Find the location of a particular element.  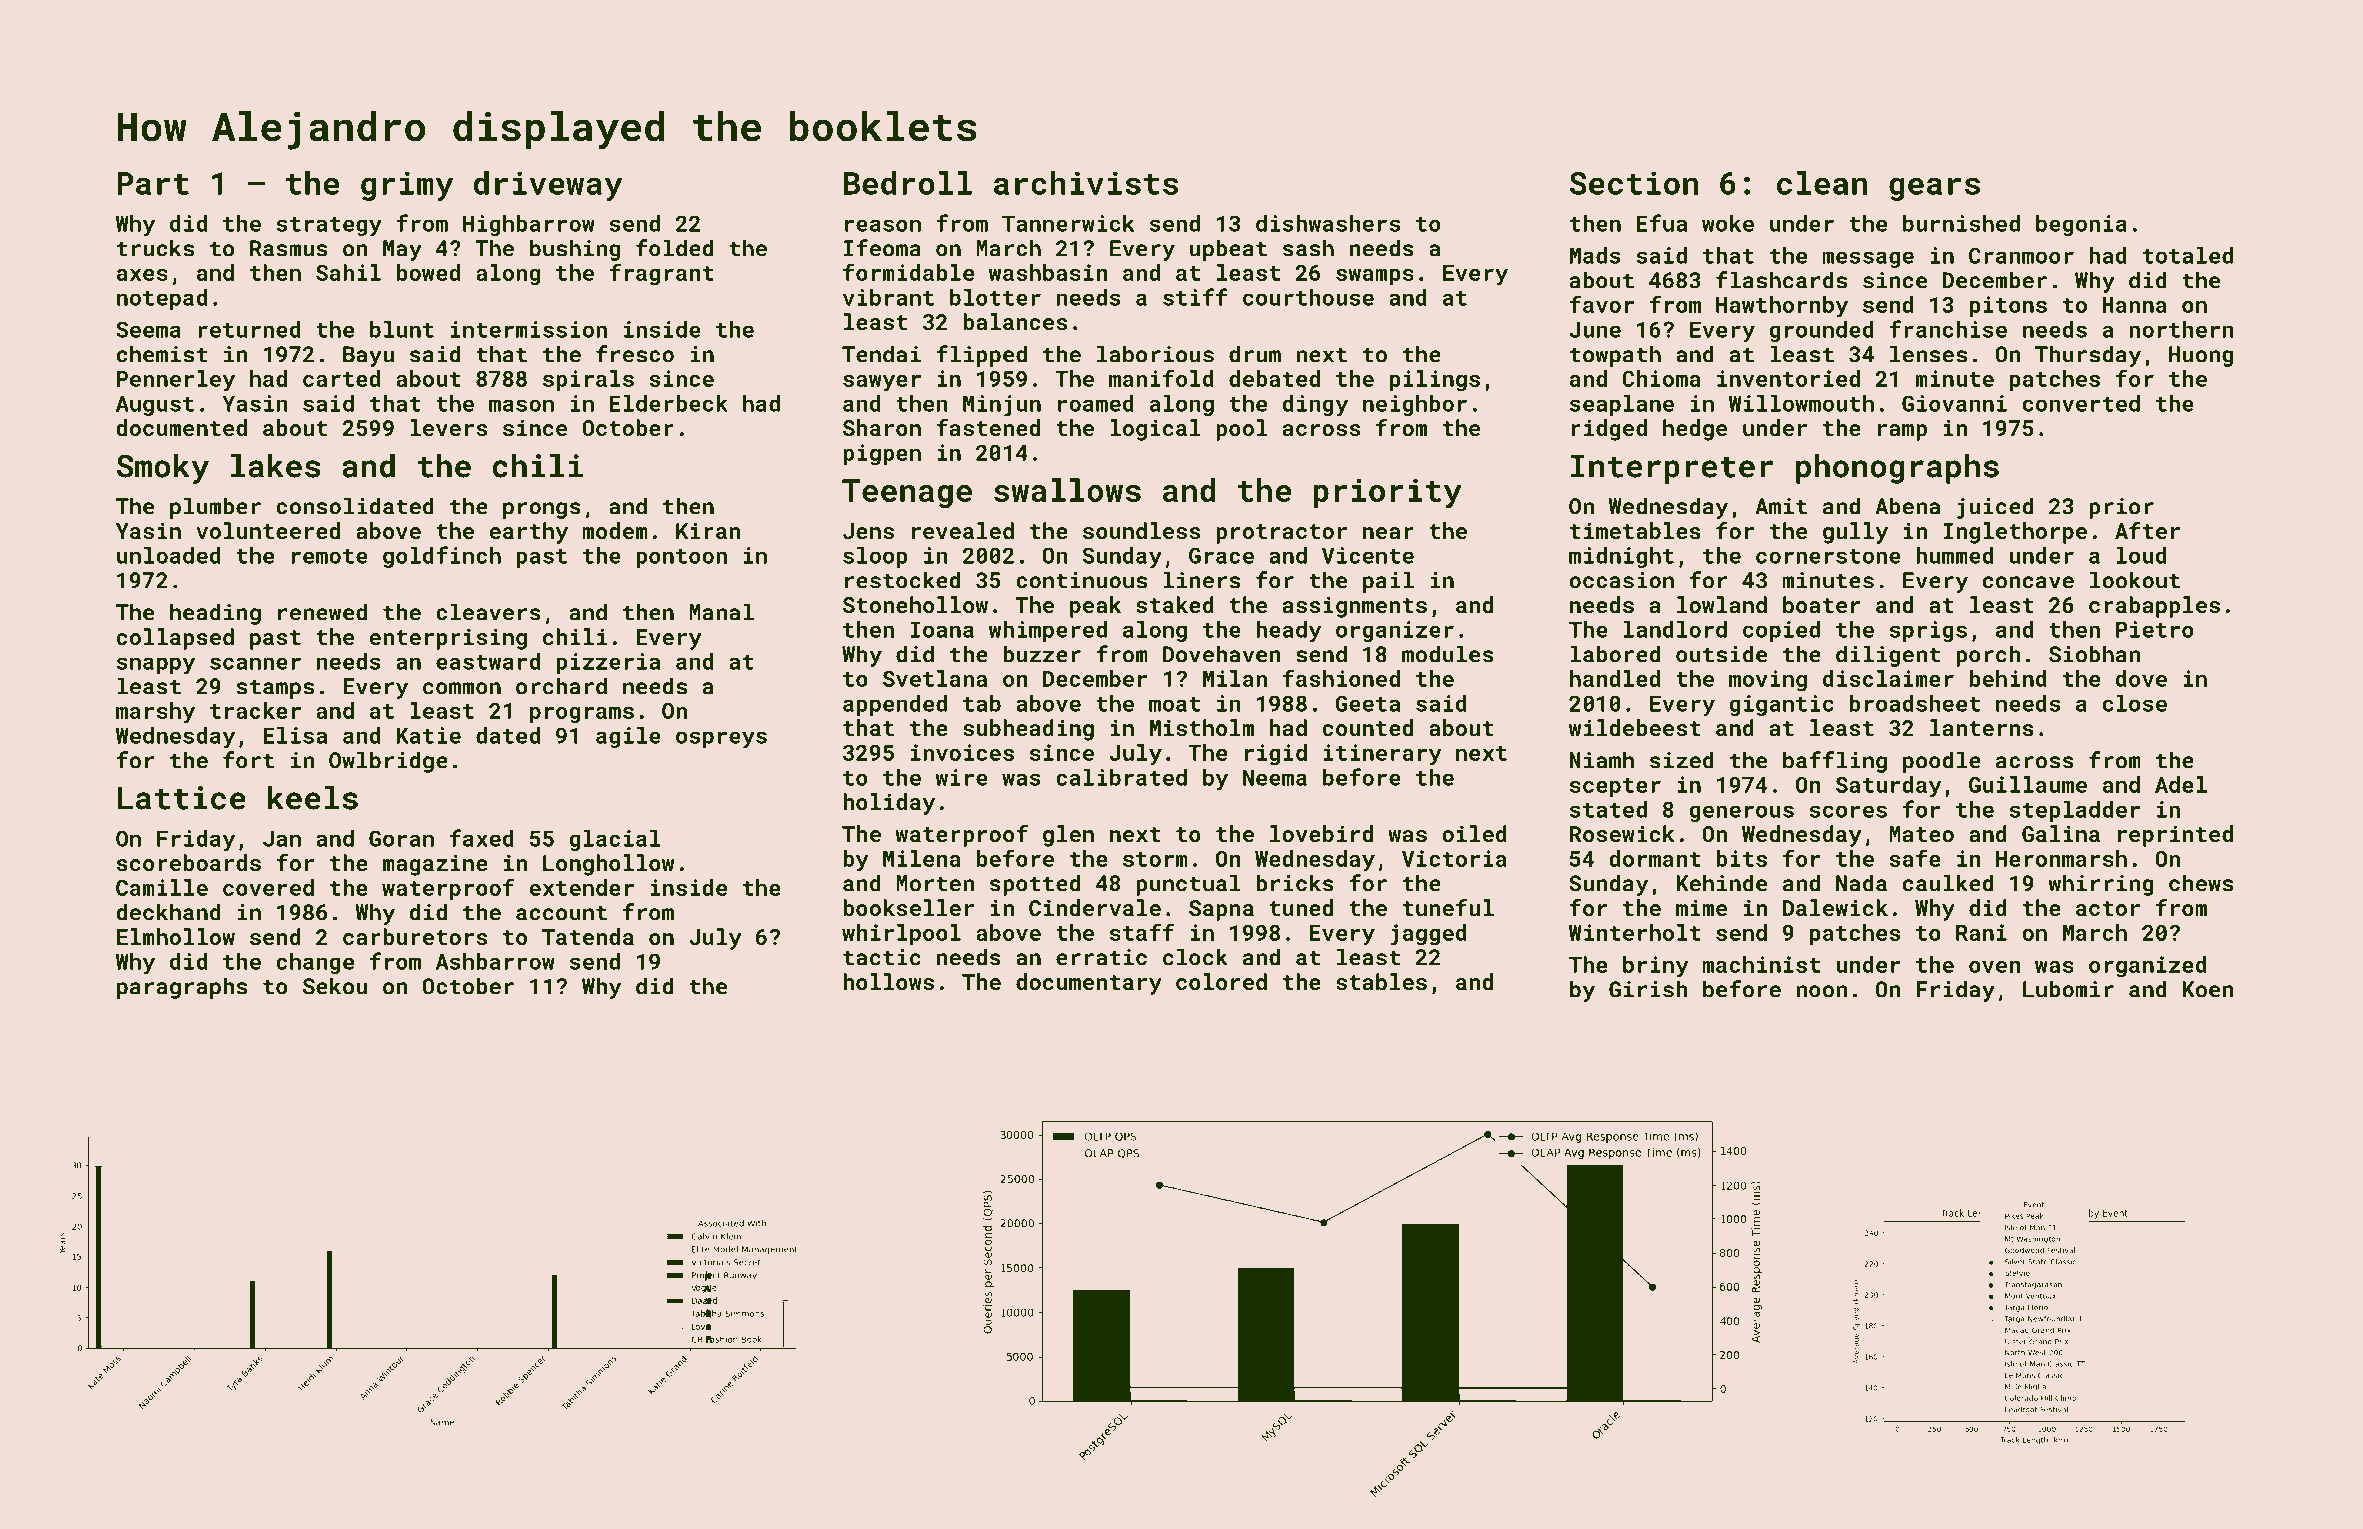

Kiran is located at coordinates (708, 530).
